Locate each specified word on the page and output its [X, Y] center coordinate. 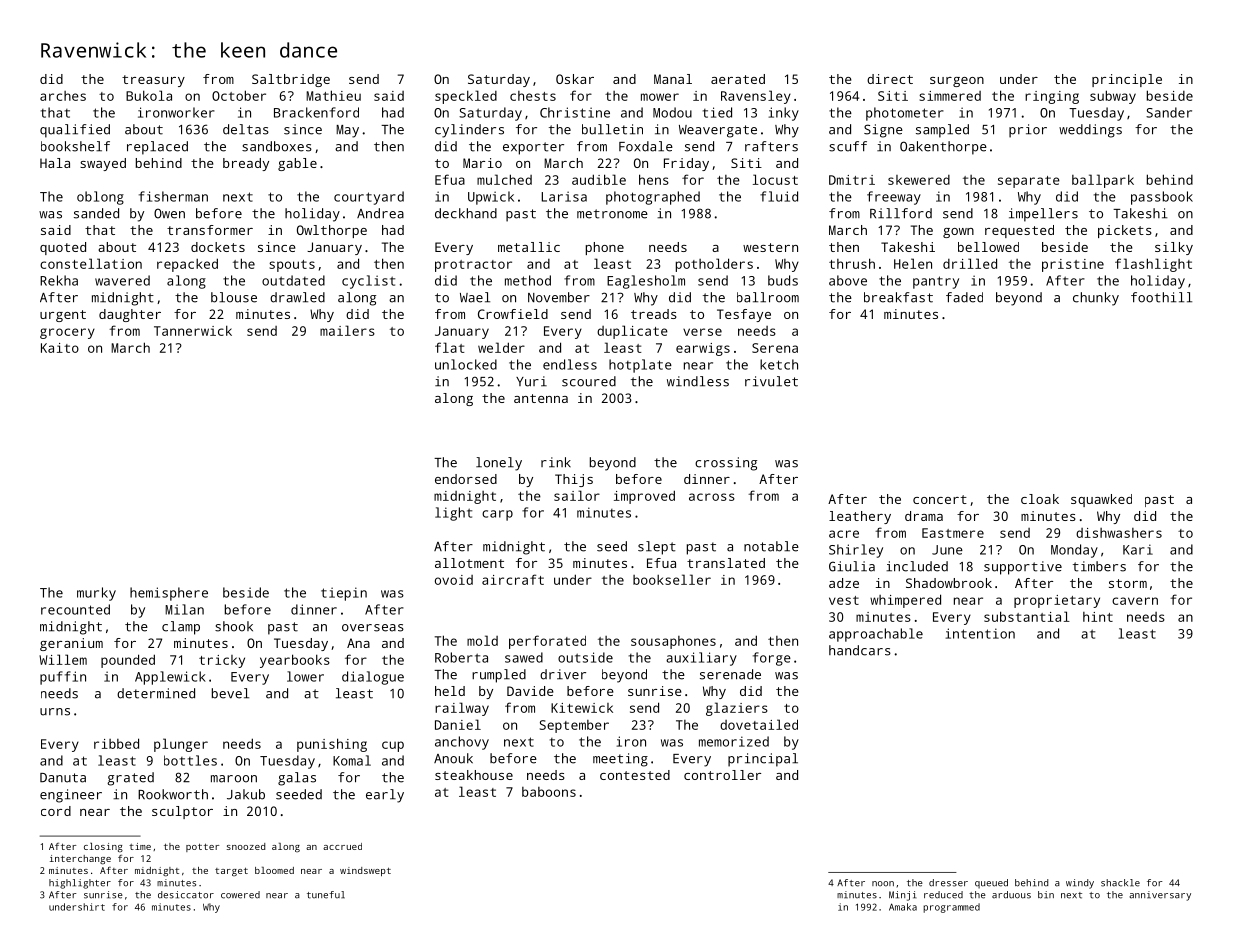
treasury [153, 81]
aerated [738, 79]
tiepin [344, 594]
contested [635, 775]
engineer [71, 796]
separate [1029, 182]
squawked [1101, 500]
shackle [1120, 883]
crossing [726, 464]
